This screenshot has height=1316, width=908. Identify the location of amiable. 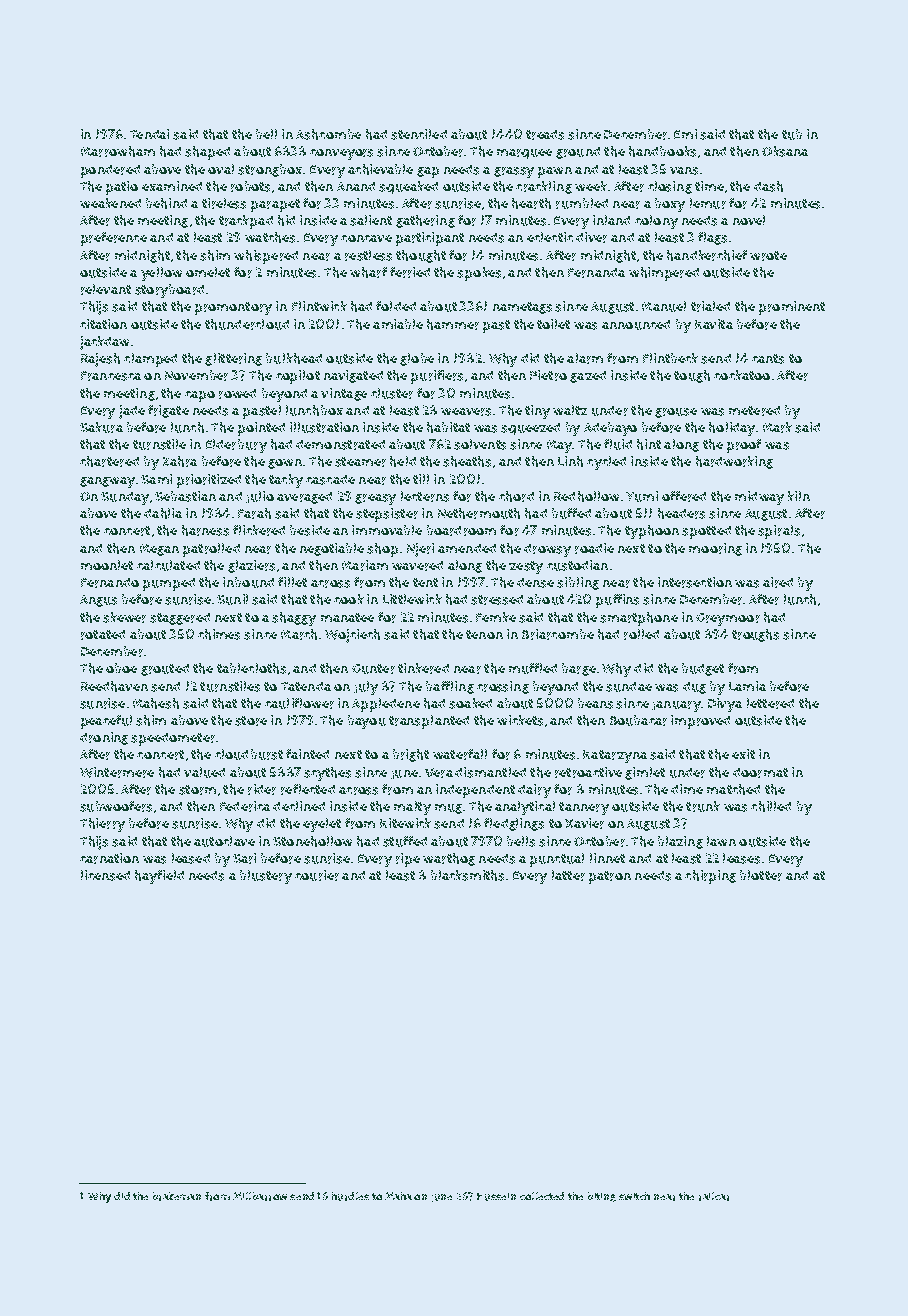
(398, 324).
